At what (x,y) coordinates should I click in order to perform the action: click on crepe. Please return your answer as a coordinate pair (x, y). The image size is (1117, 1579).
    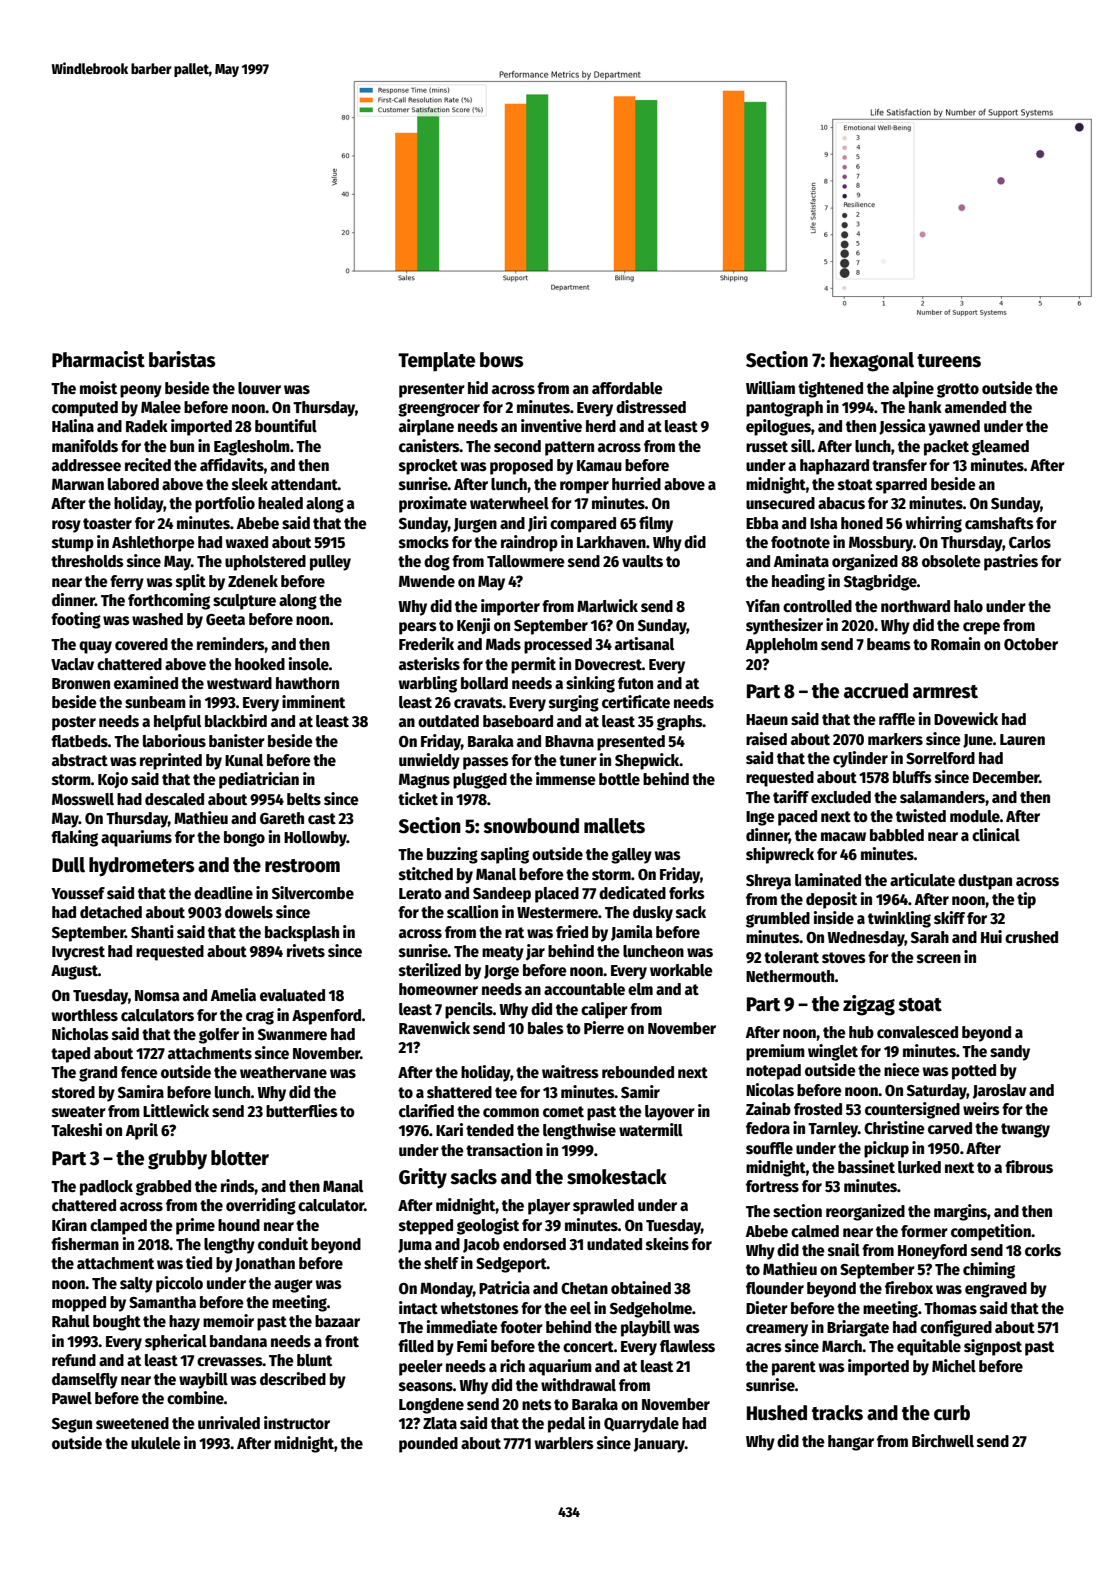
    Looking at the image, I should click on (981, 628).
